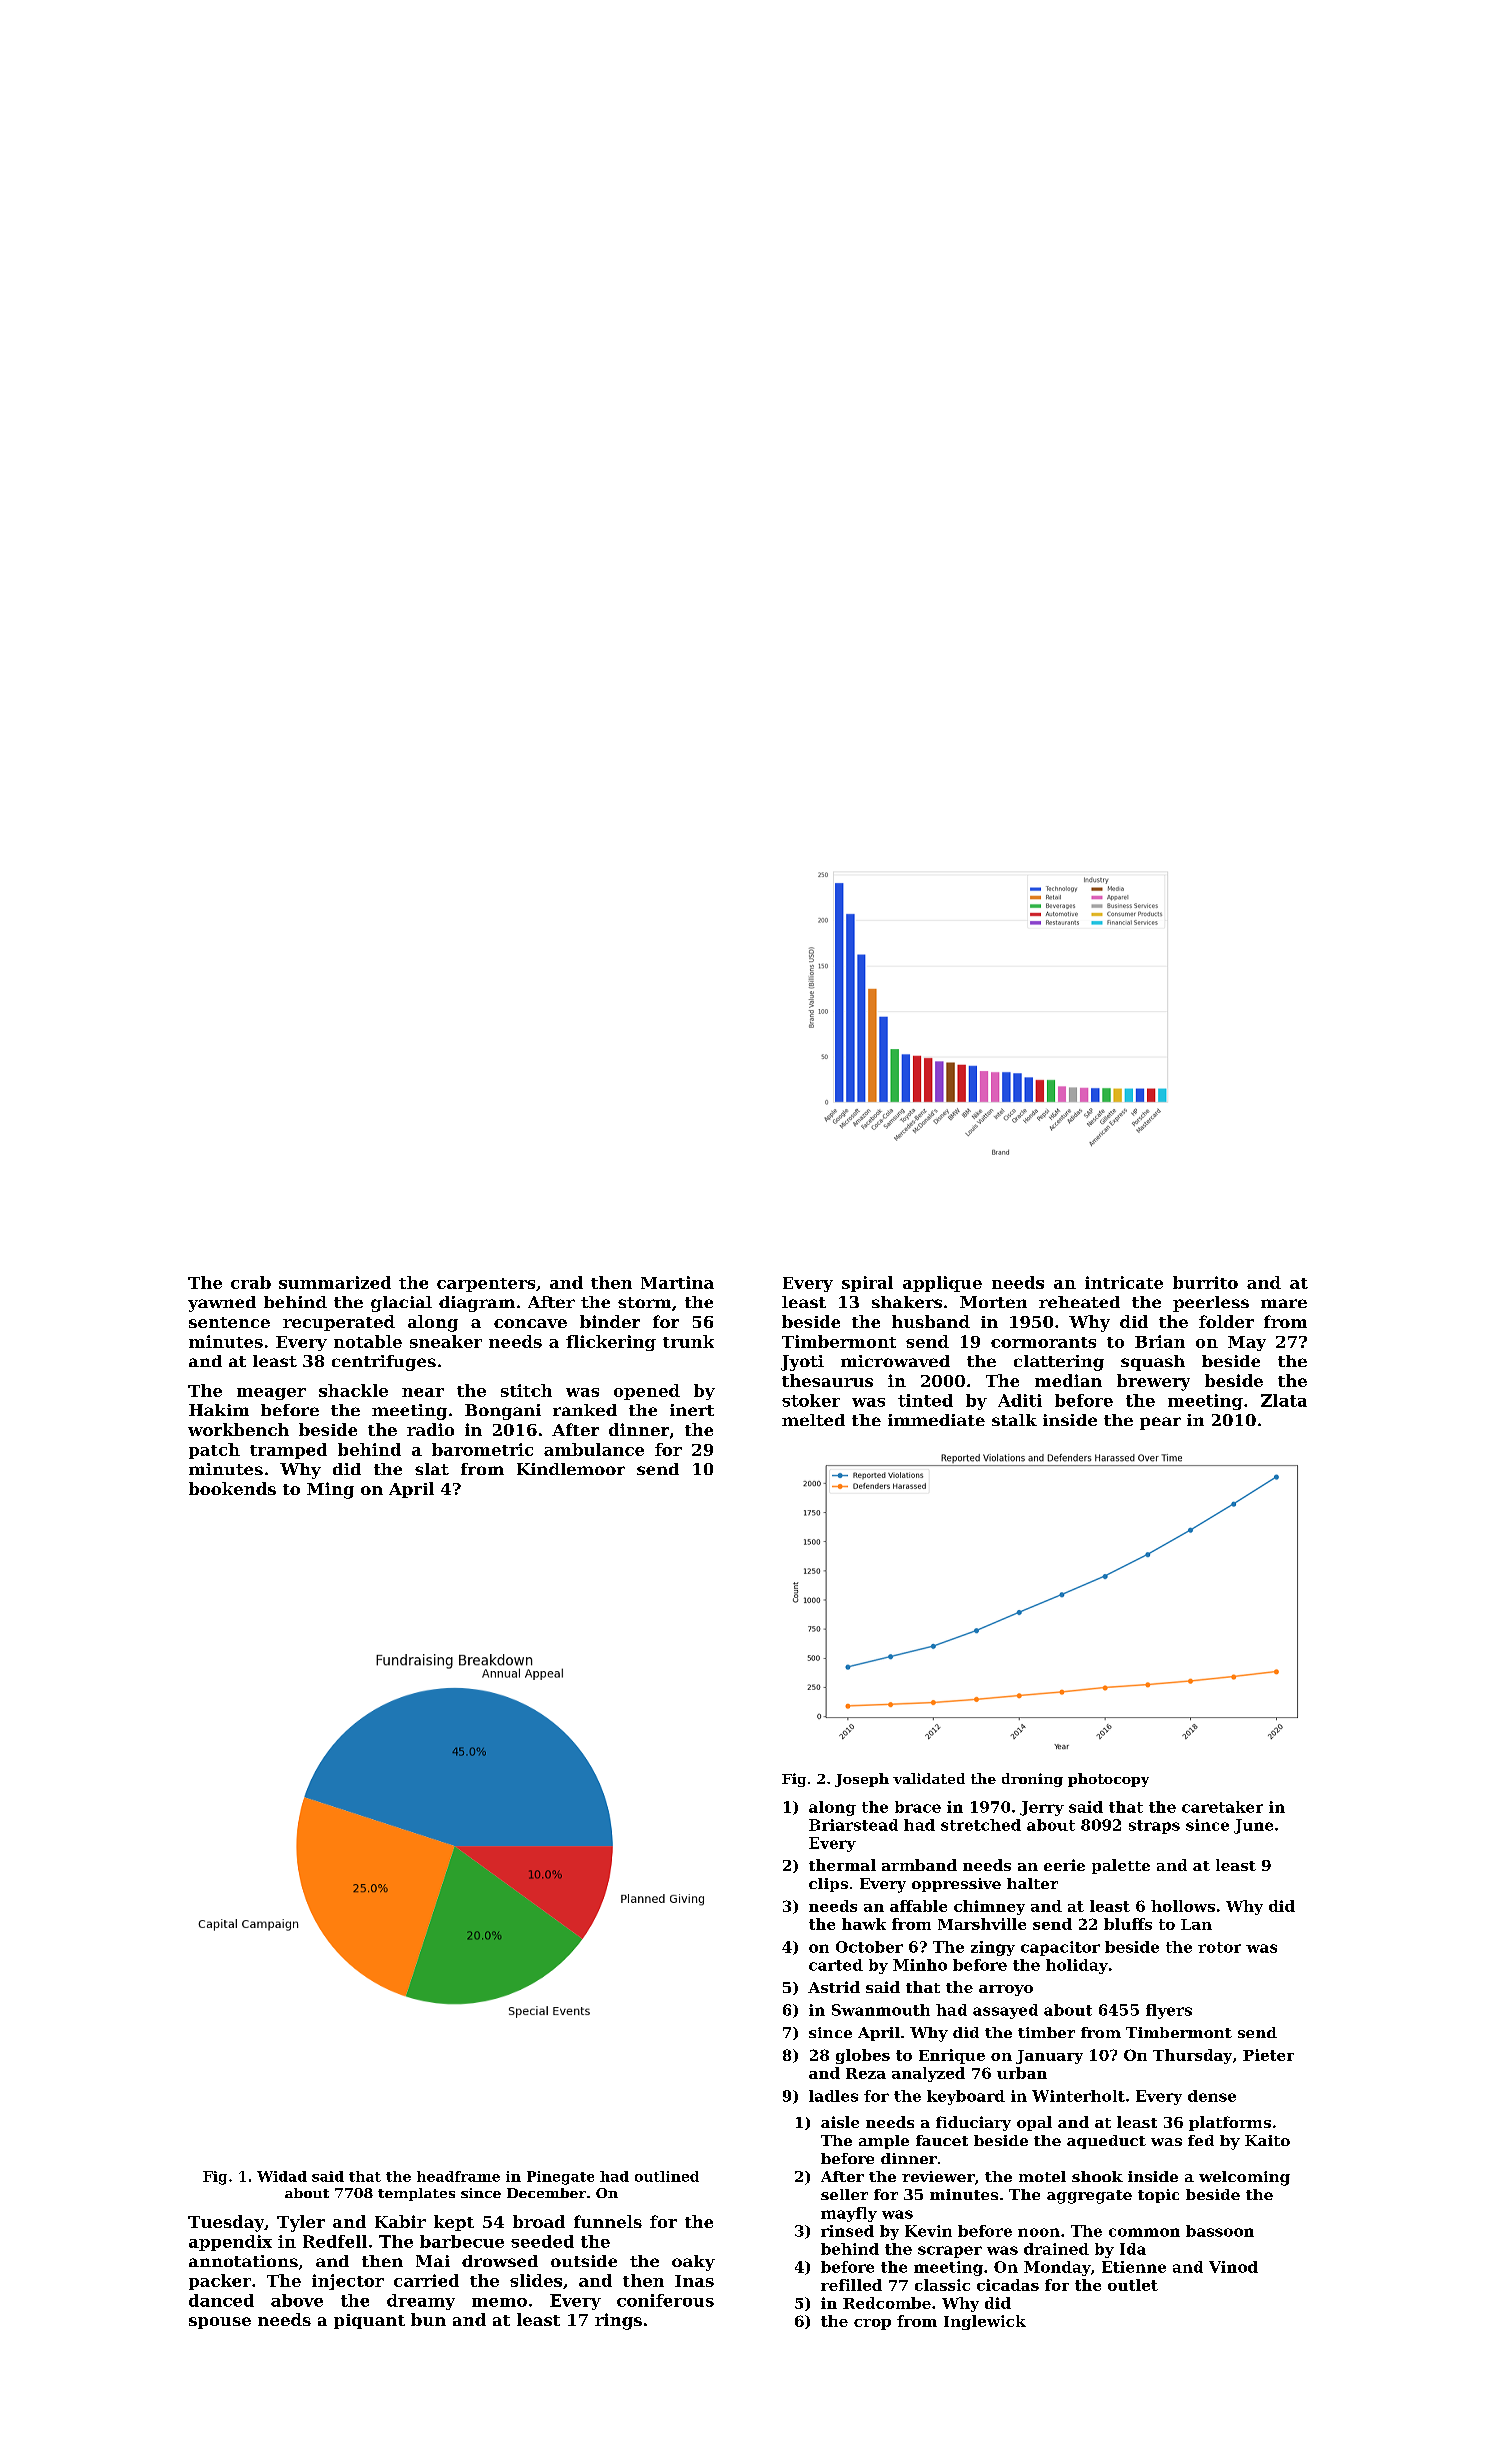 The height and width of the page is (2464, 1496). What do you see at coordinates (348, 2282) in the page?
I see `injector` at bounding box center [348, 2282].
